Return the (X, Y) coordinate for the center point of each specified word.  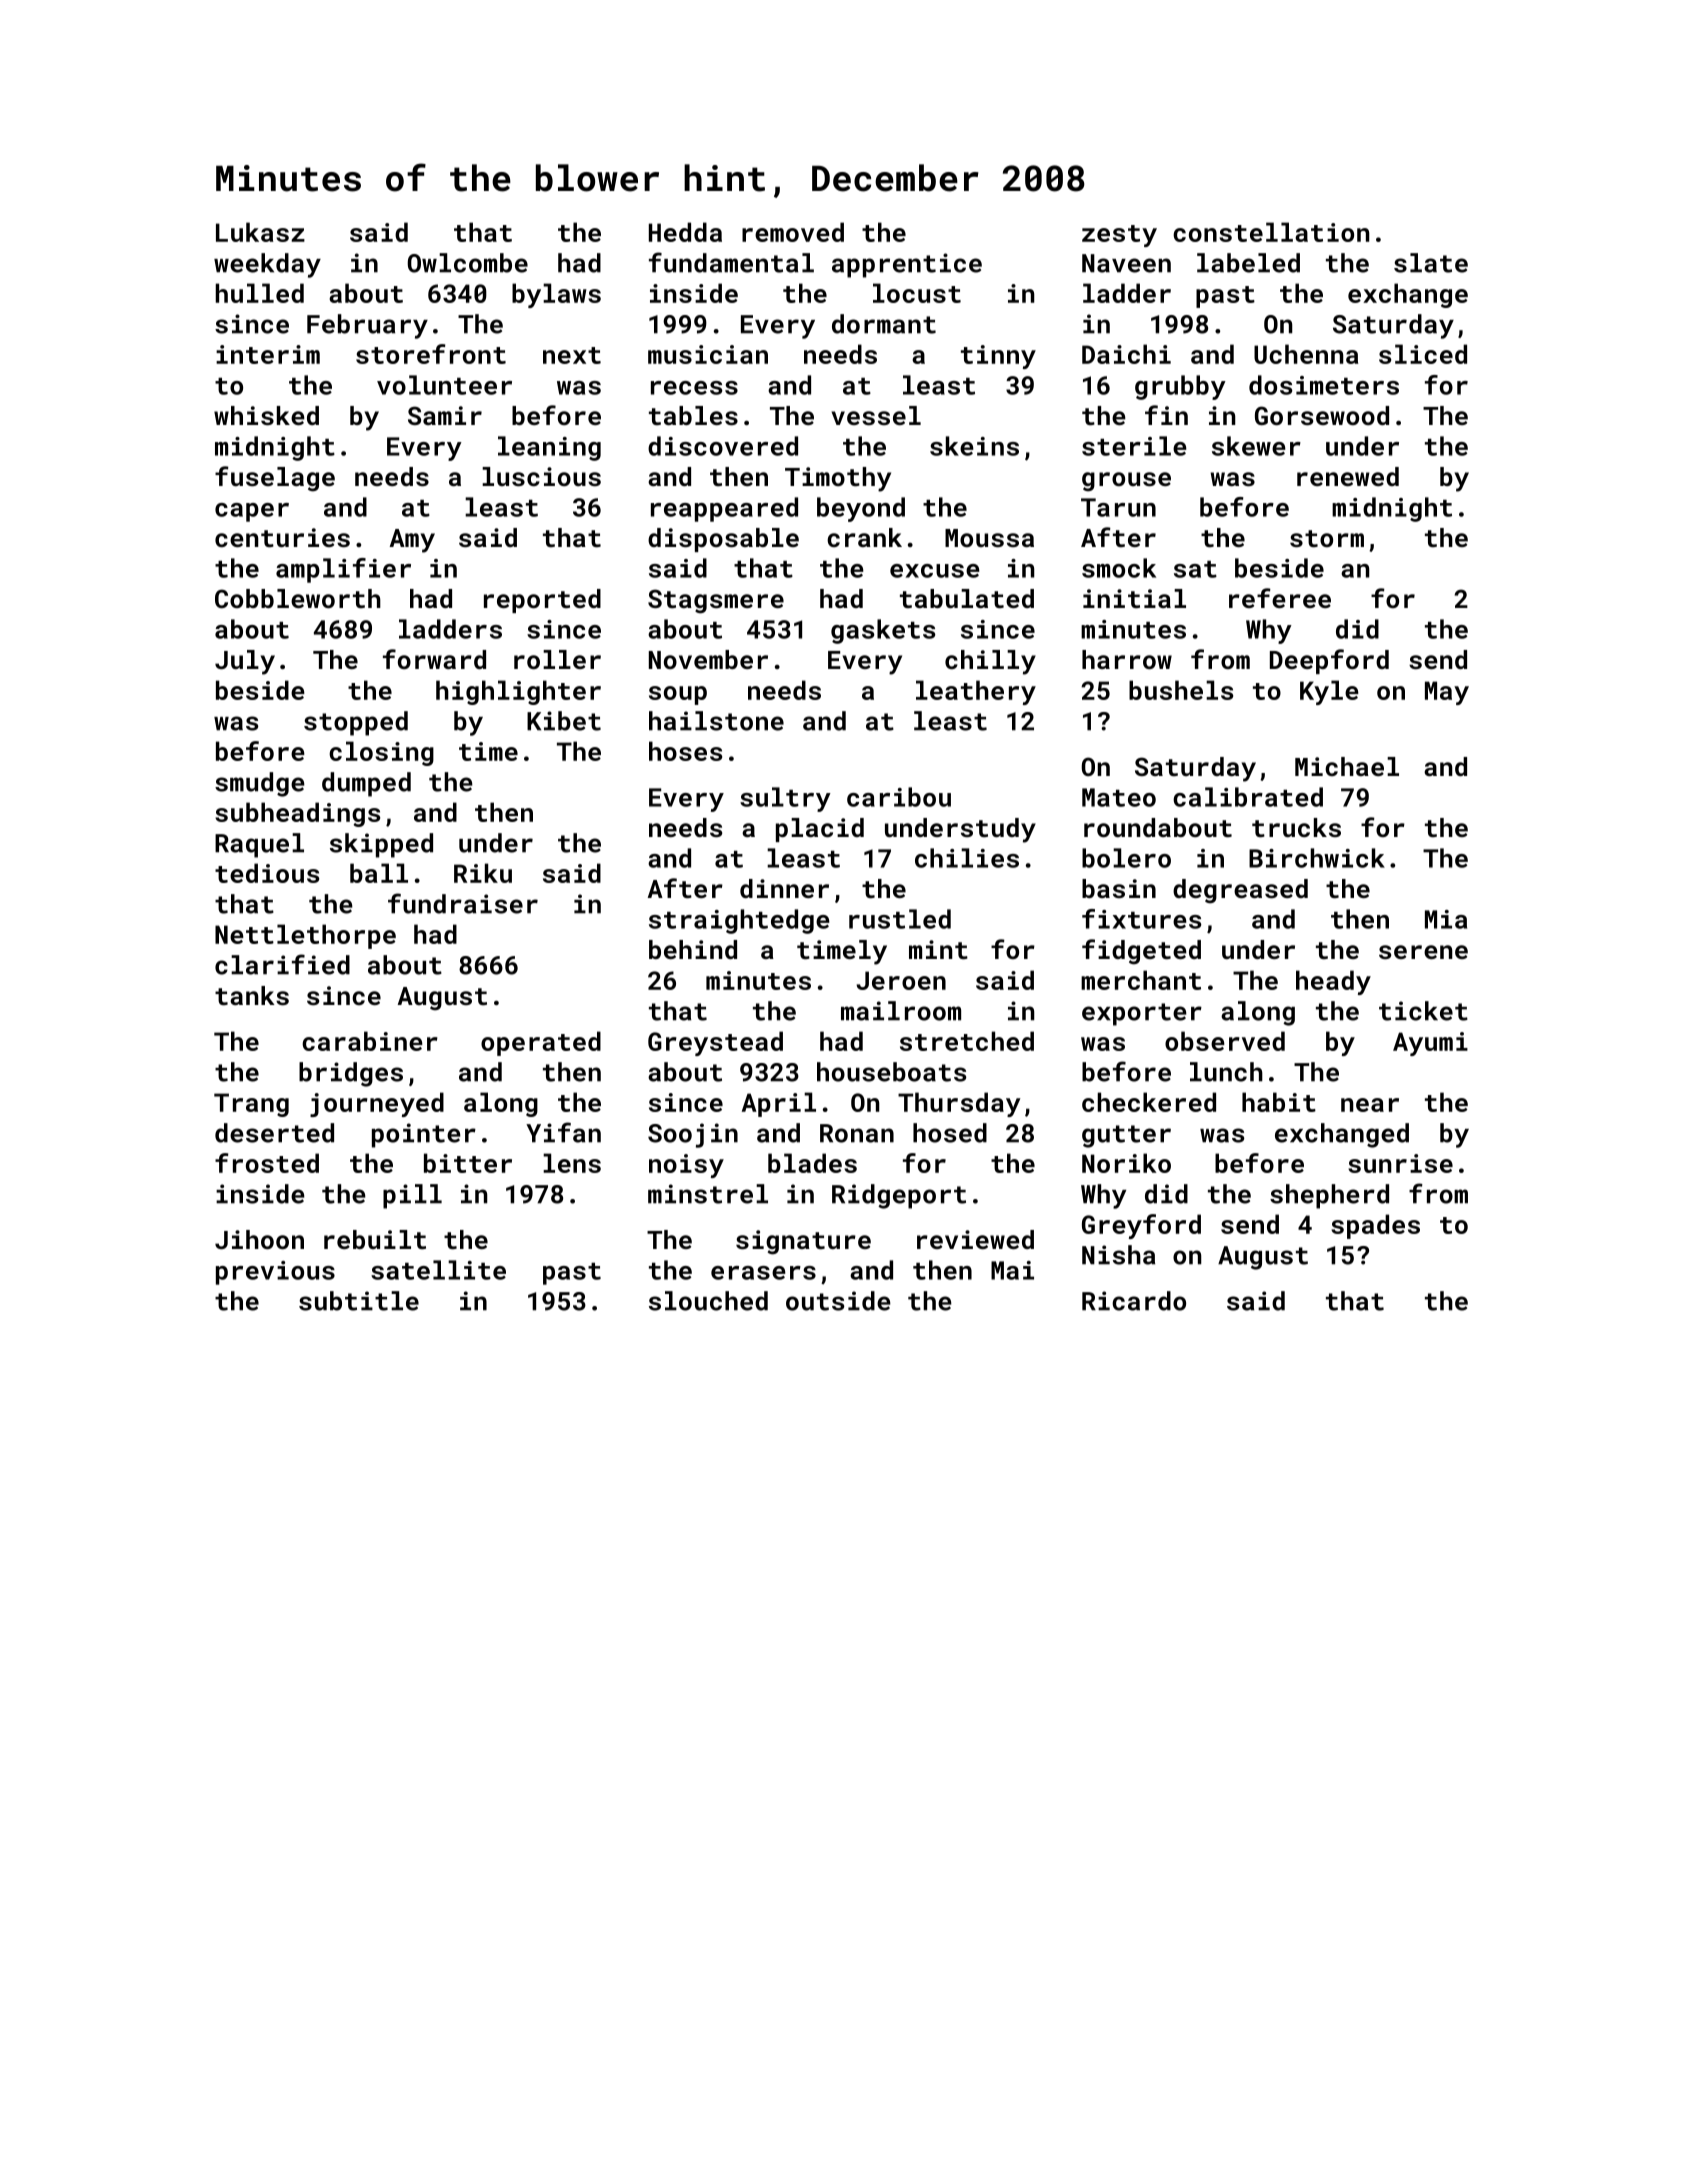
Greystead (715, 1043)
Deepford (1329, 661)
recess (694, 388)
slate (1431, 263)
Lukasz (260, 232)
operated (541, 1043)
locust (917, 293)
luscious (541, 477)
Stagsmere (716, 601)
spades (1375, 1226)
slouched (708, 1301)
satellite (438, 1270)
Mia (1446, 919)
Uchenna (1306, 354)
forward (434, 659)
